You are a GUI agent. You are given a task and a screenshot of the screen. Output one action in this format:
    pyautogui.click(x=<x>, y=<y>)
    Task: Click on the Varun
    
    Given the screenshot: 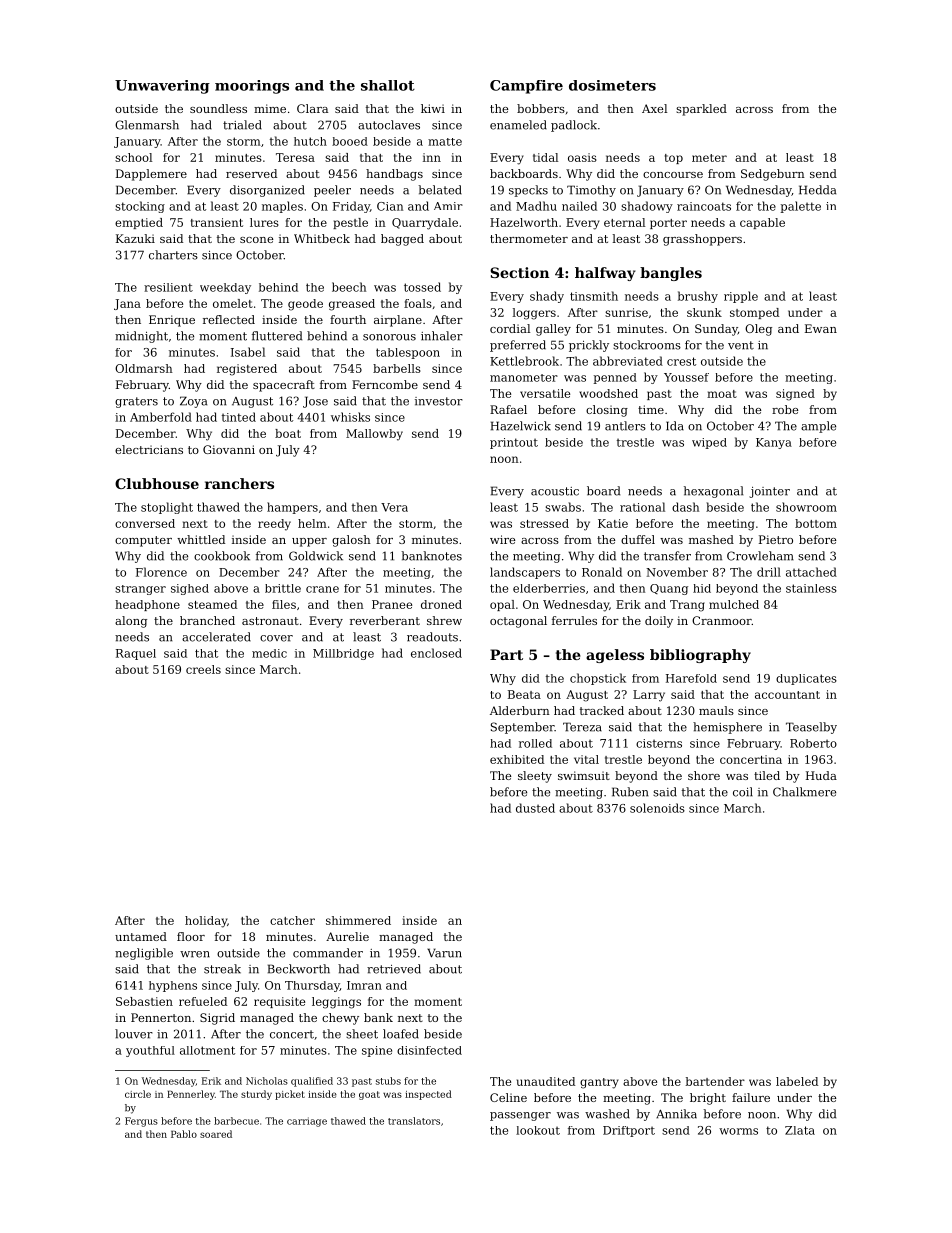 What is the action you would take?
    pyautogui.click(x=444, y=953)
